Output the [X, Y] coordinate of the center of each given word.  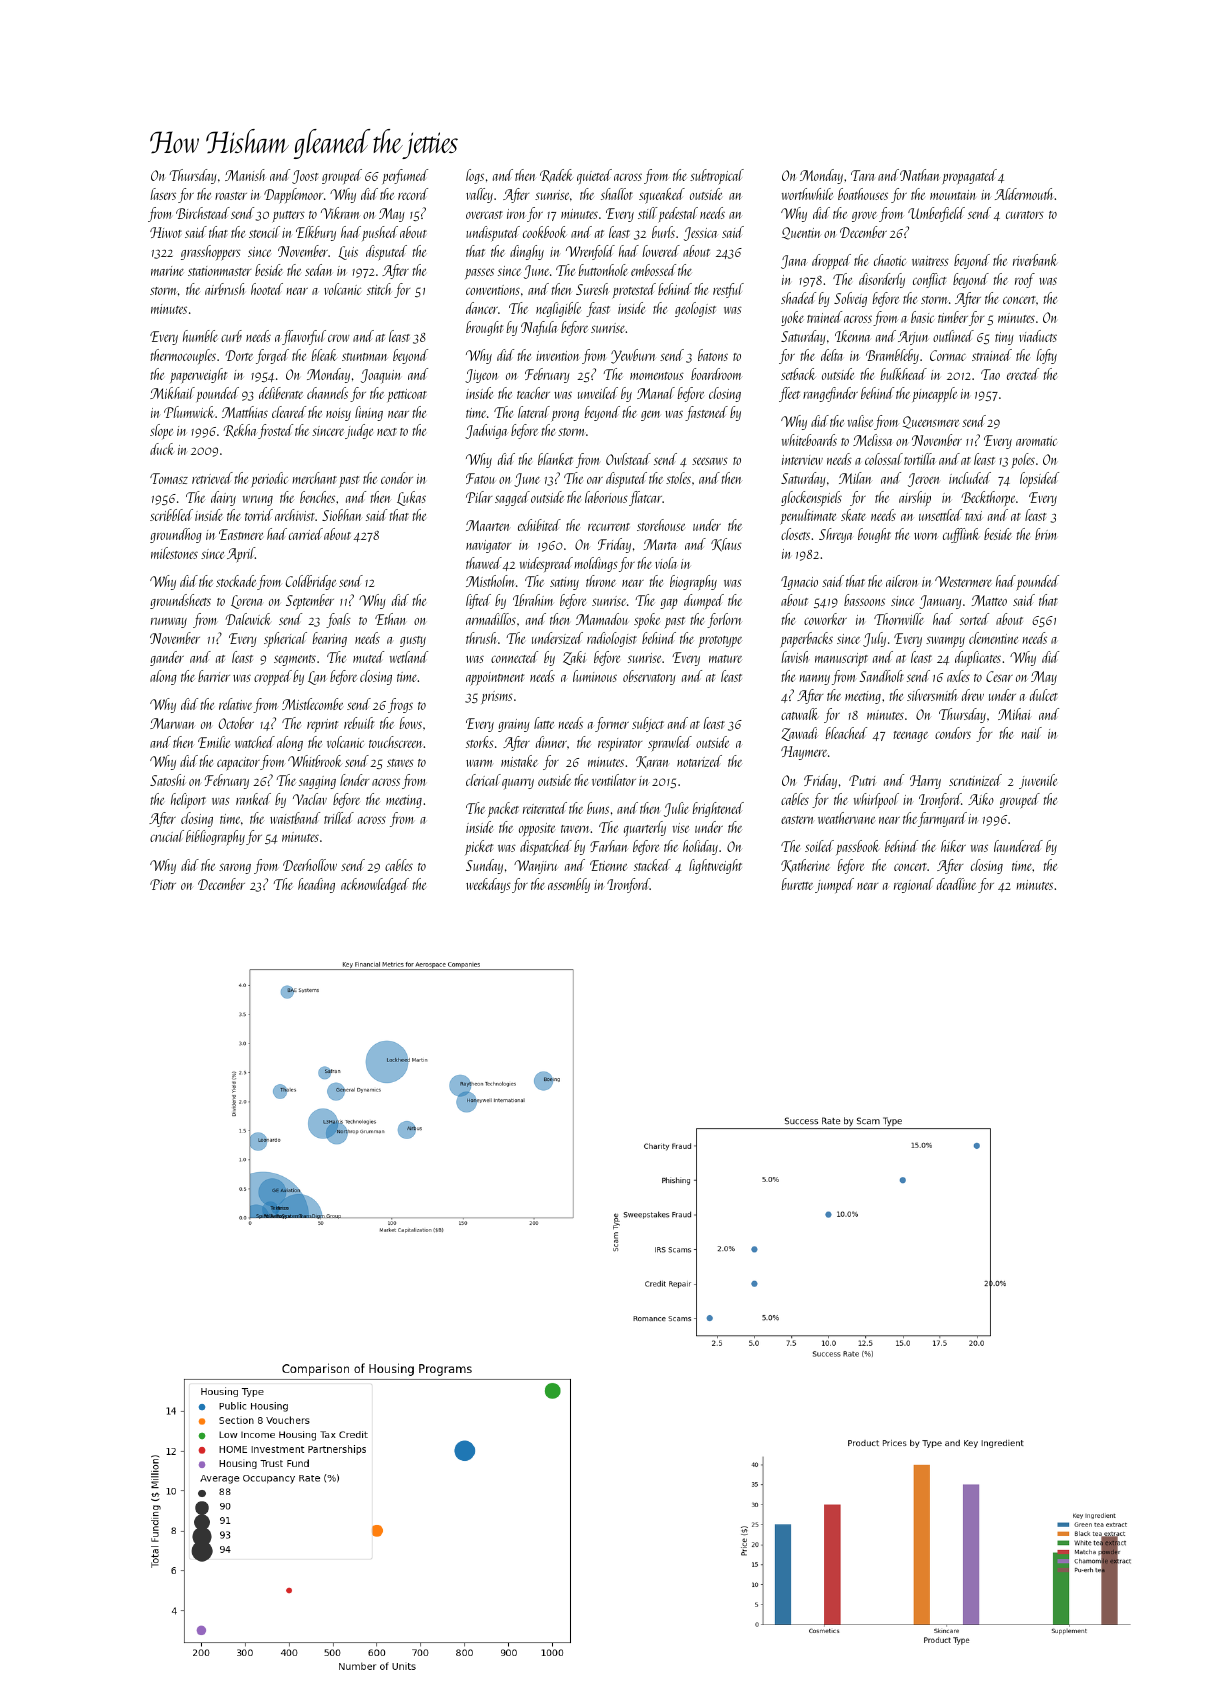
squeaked [662, 196]
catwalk [799, 714]
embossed [653, 270]
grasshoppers [211, 253]
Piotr [163, 884]
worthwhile [807, 194]
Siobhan [342, 515]
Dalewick [248, 619]
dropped [831, 262]
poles [1023, 461]
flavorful [304, 337]
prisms [497, 697]
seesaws [710, 461]
